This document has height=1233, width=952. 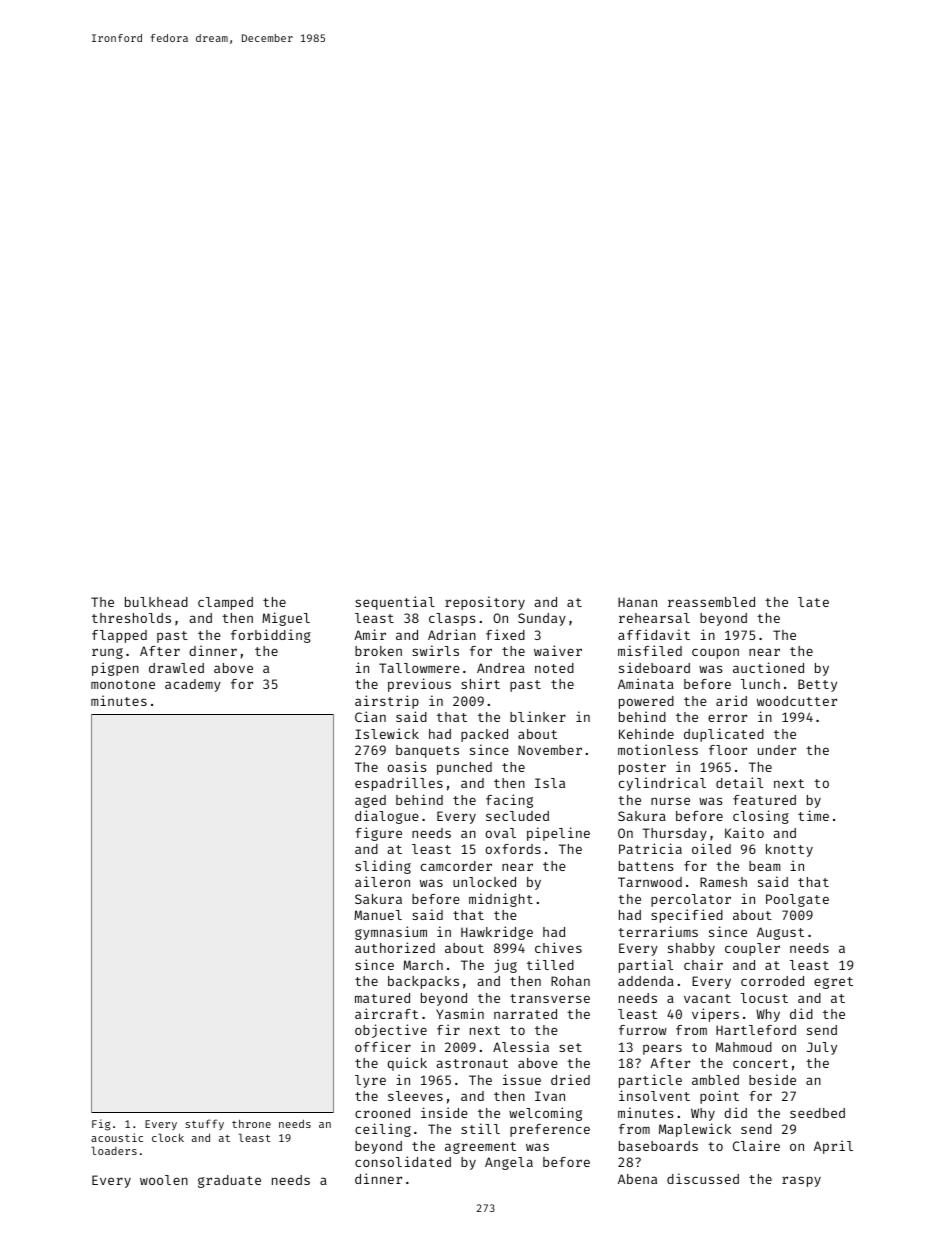 What do you see at coordinates (760, 684) in the document?
I see `lunch` at bounding box center [760, 684].
